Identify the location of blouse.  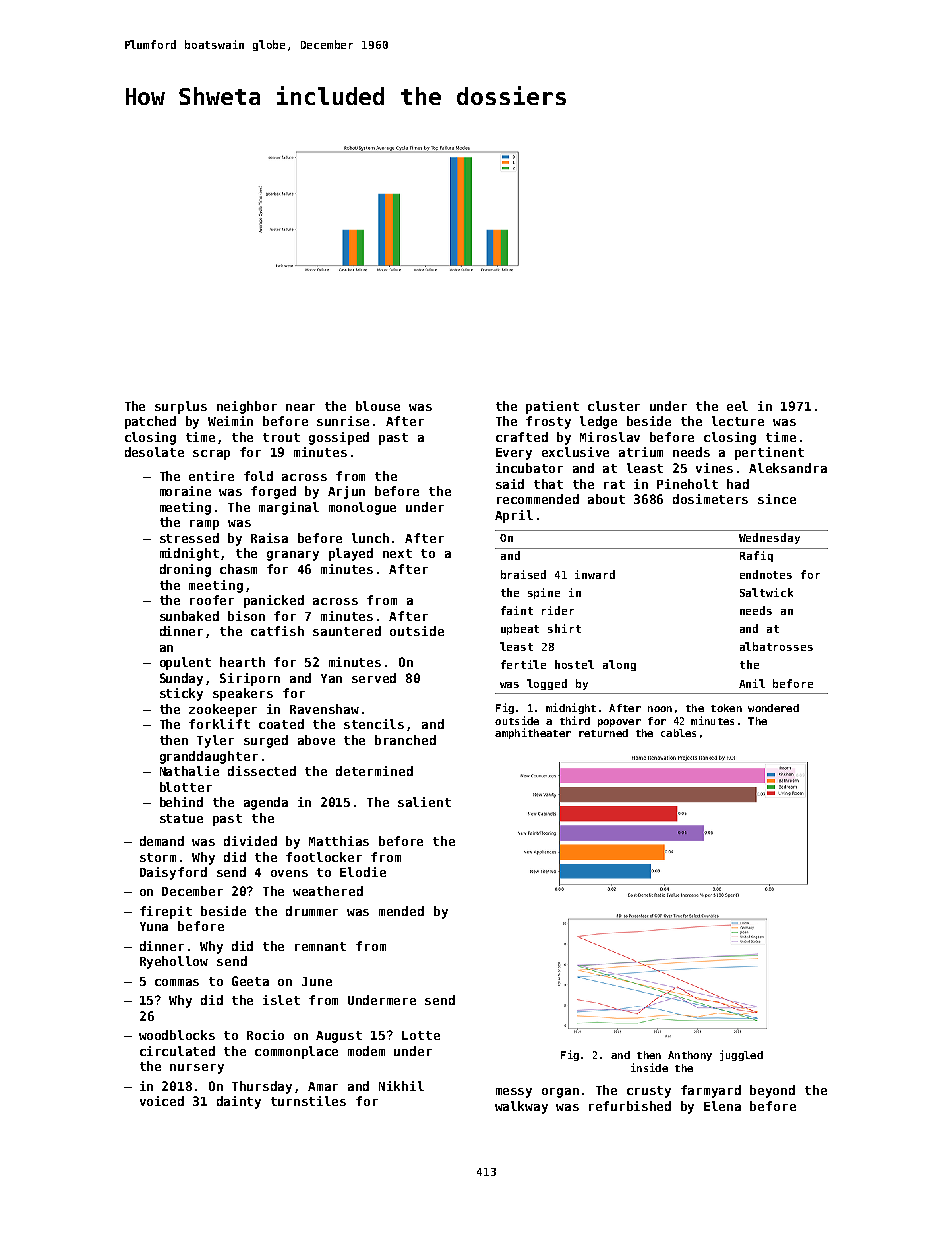
(378, 406).
